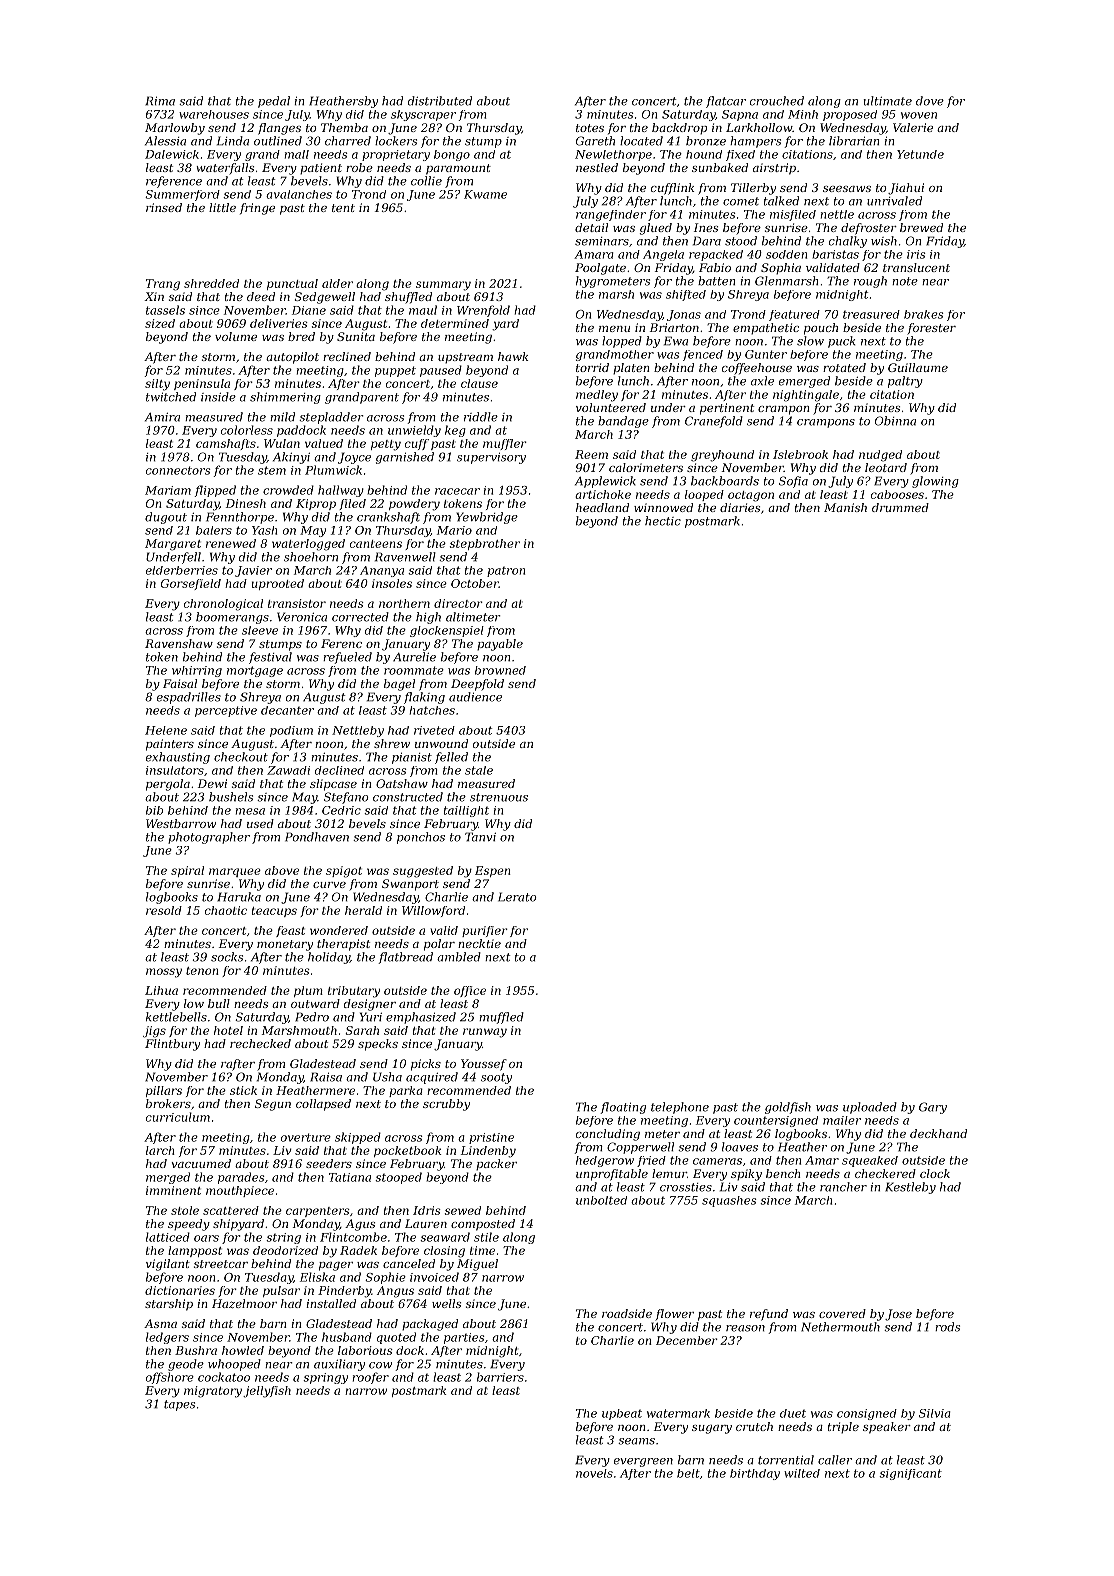 This document has height=1576, width=1114. I want to click on countersigned, so click(776, 1121).
